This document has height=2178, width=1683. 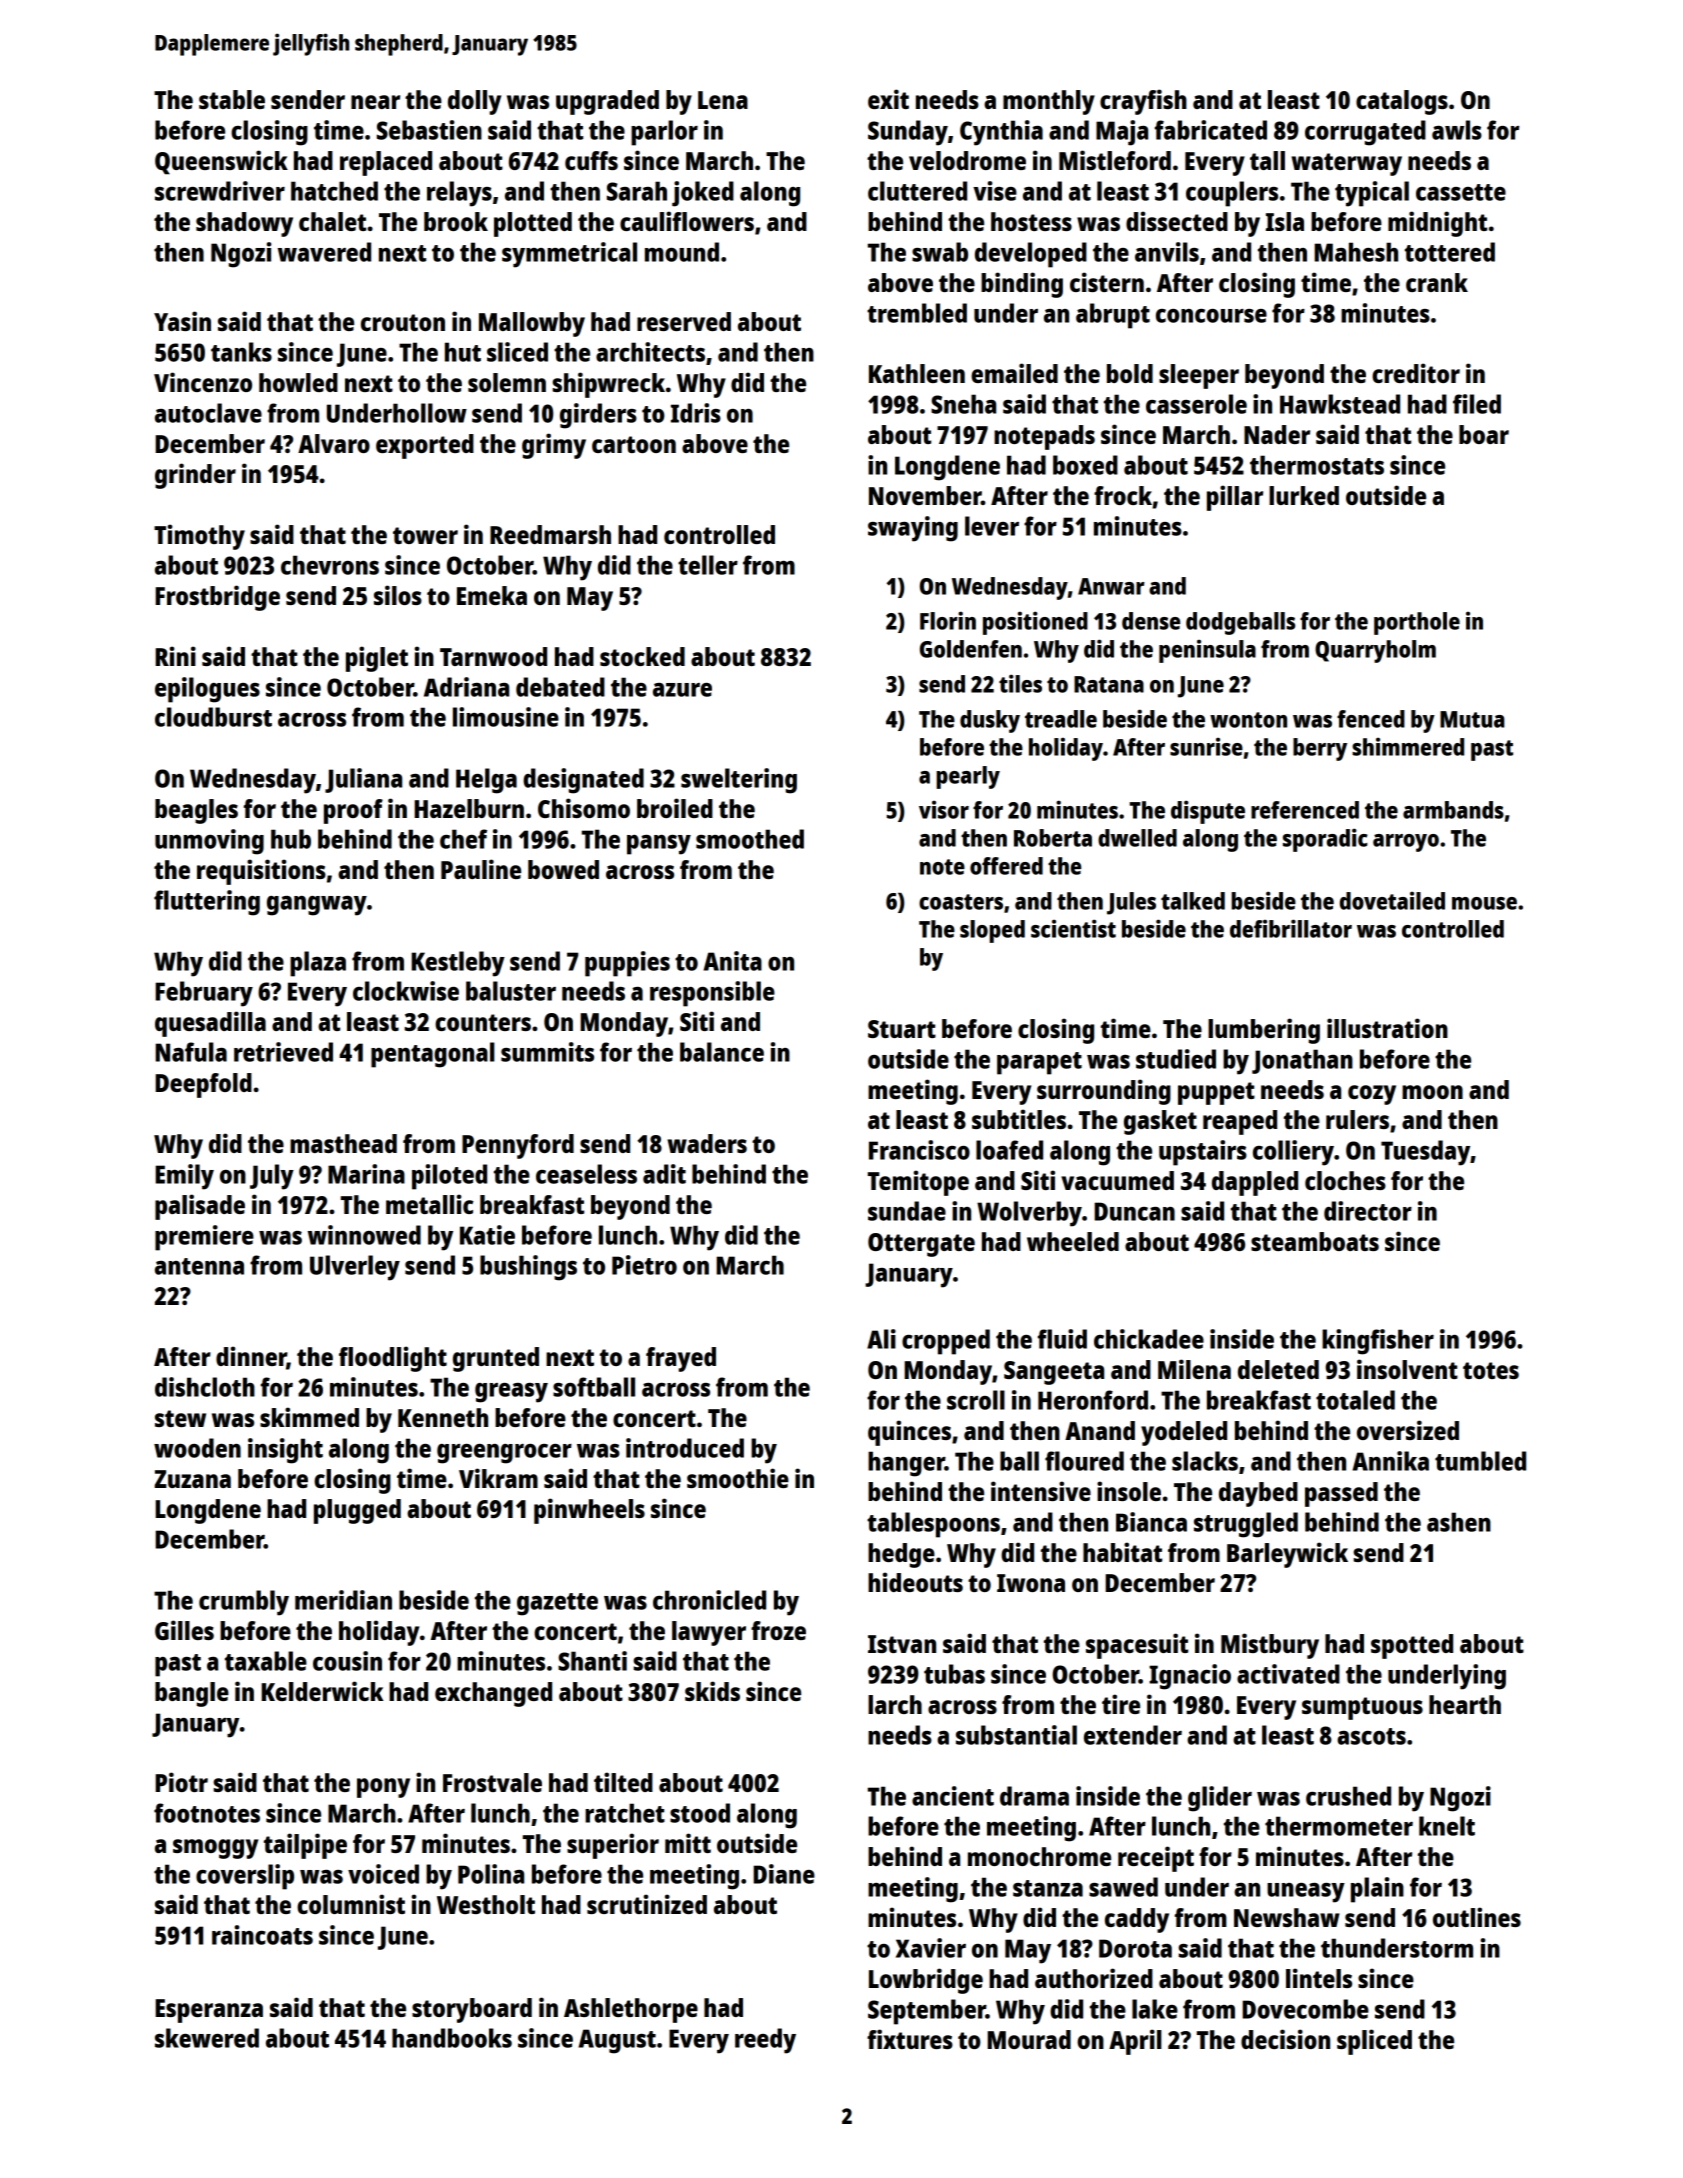 I want to click on tanks, so click(x=241, y=352).
